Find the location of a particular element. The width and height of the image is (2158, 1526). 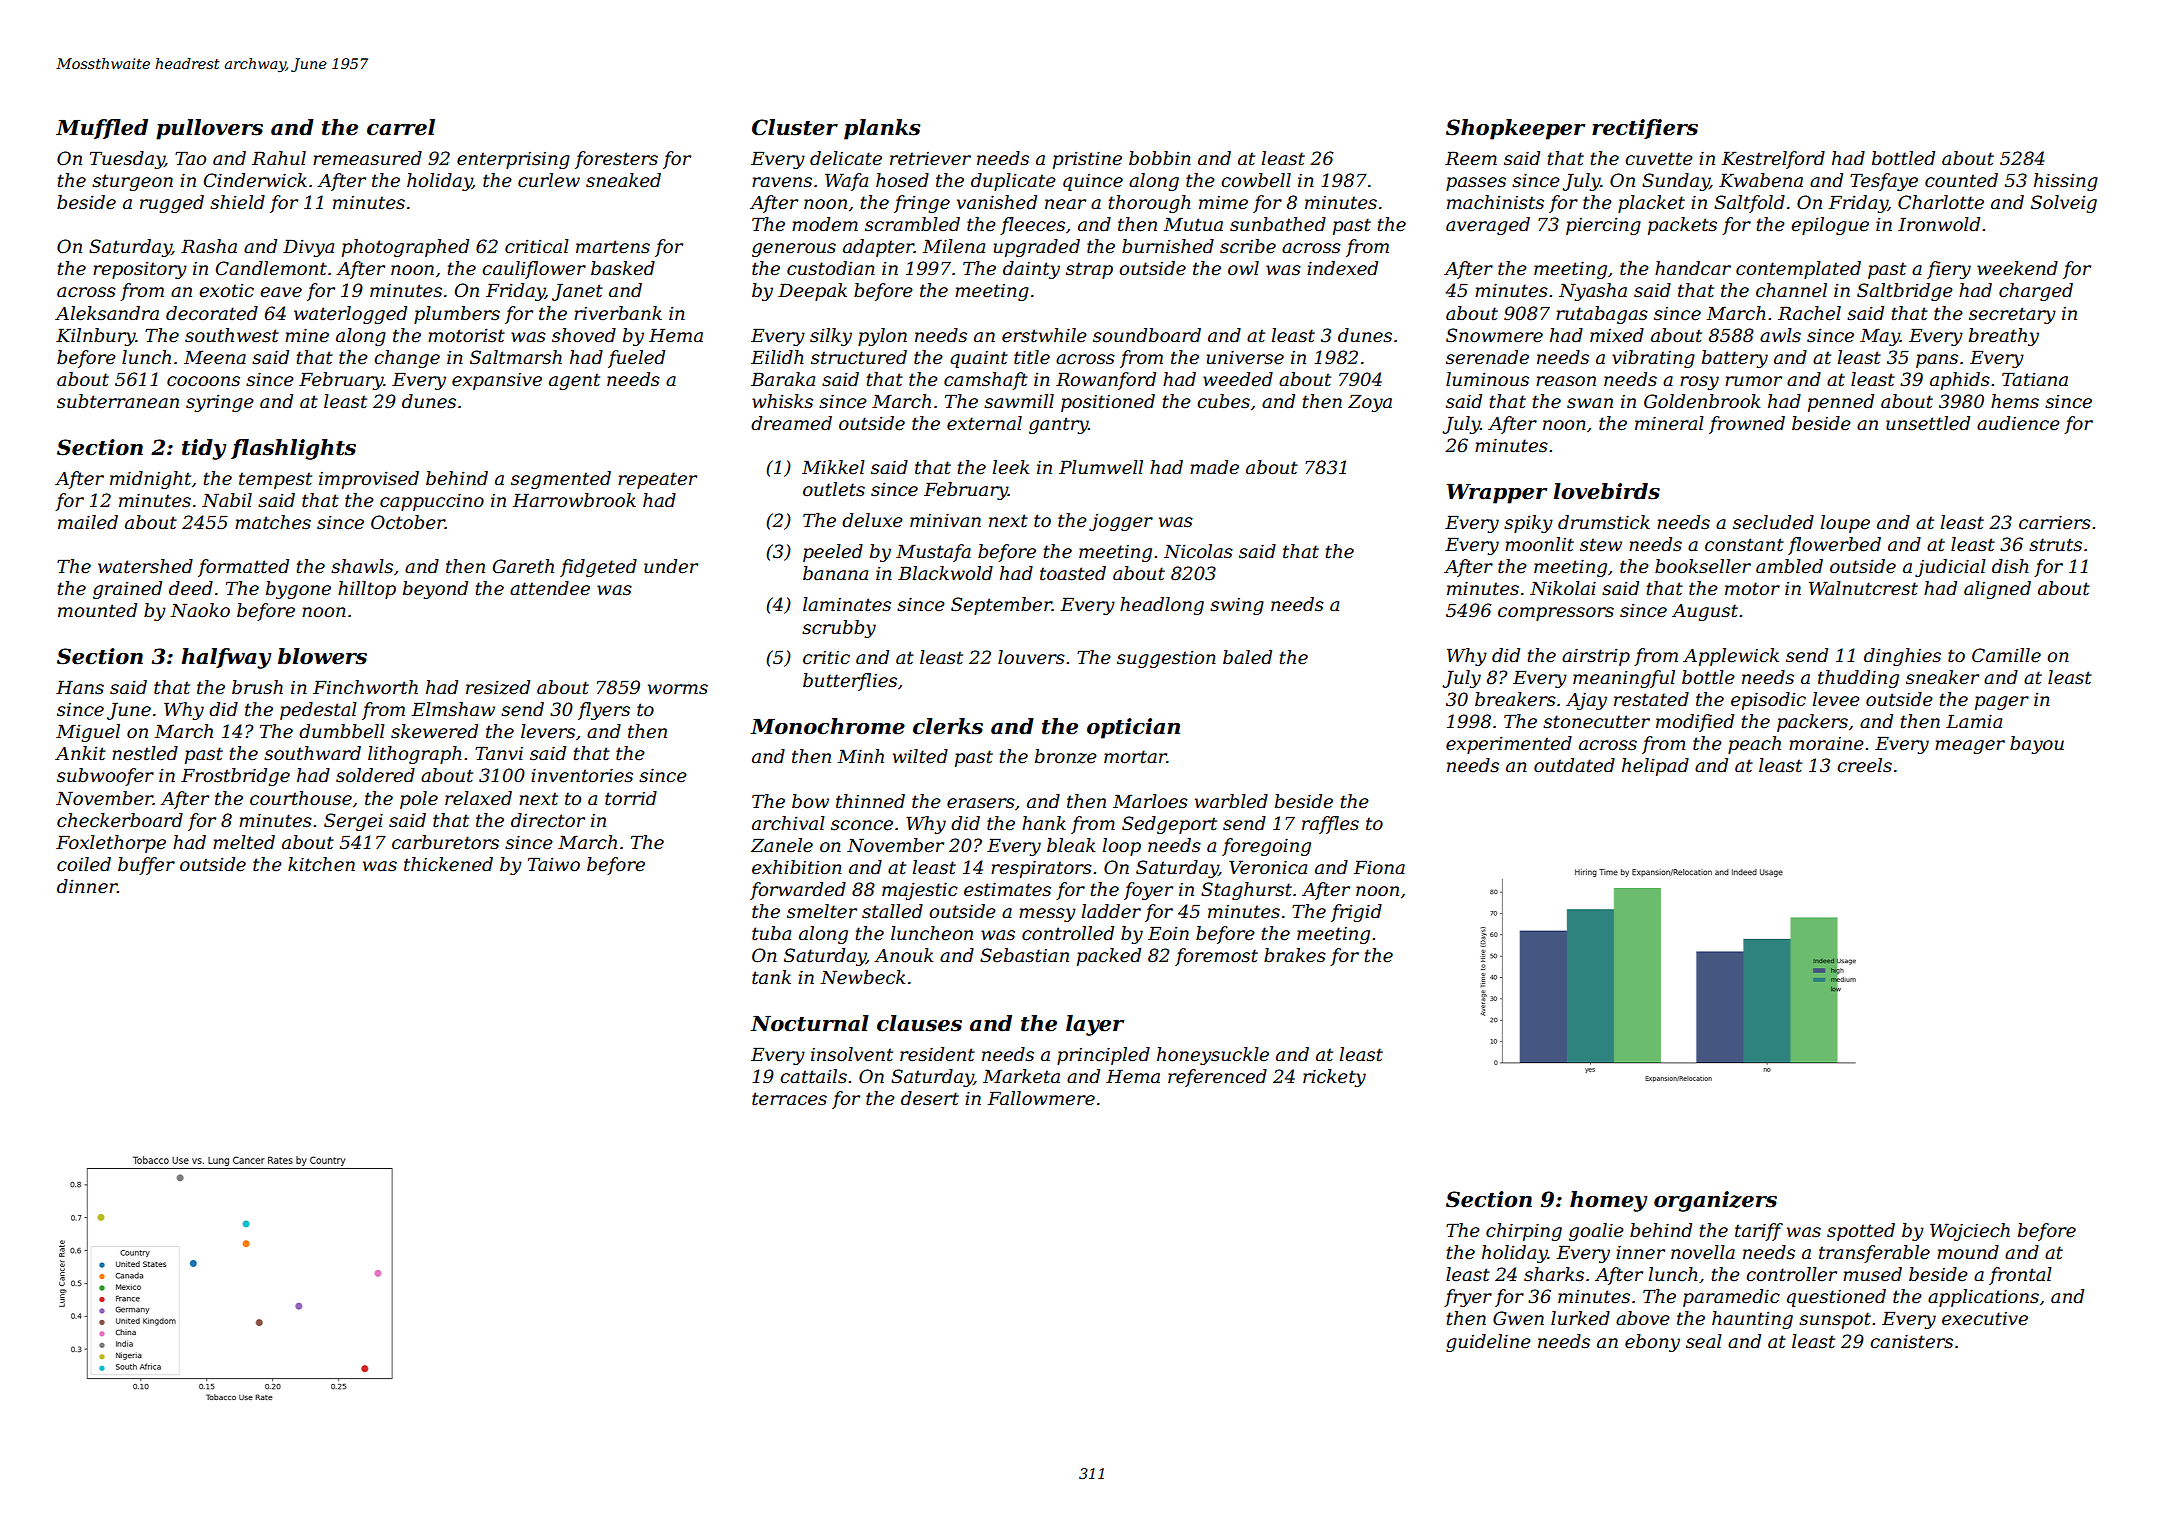

fidgeted is located at coordinates (598, 568).
